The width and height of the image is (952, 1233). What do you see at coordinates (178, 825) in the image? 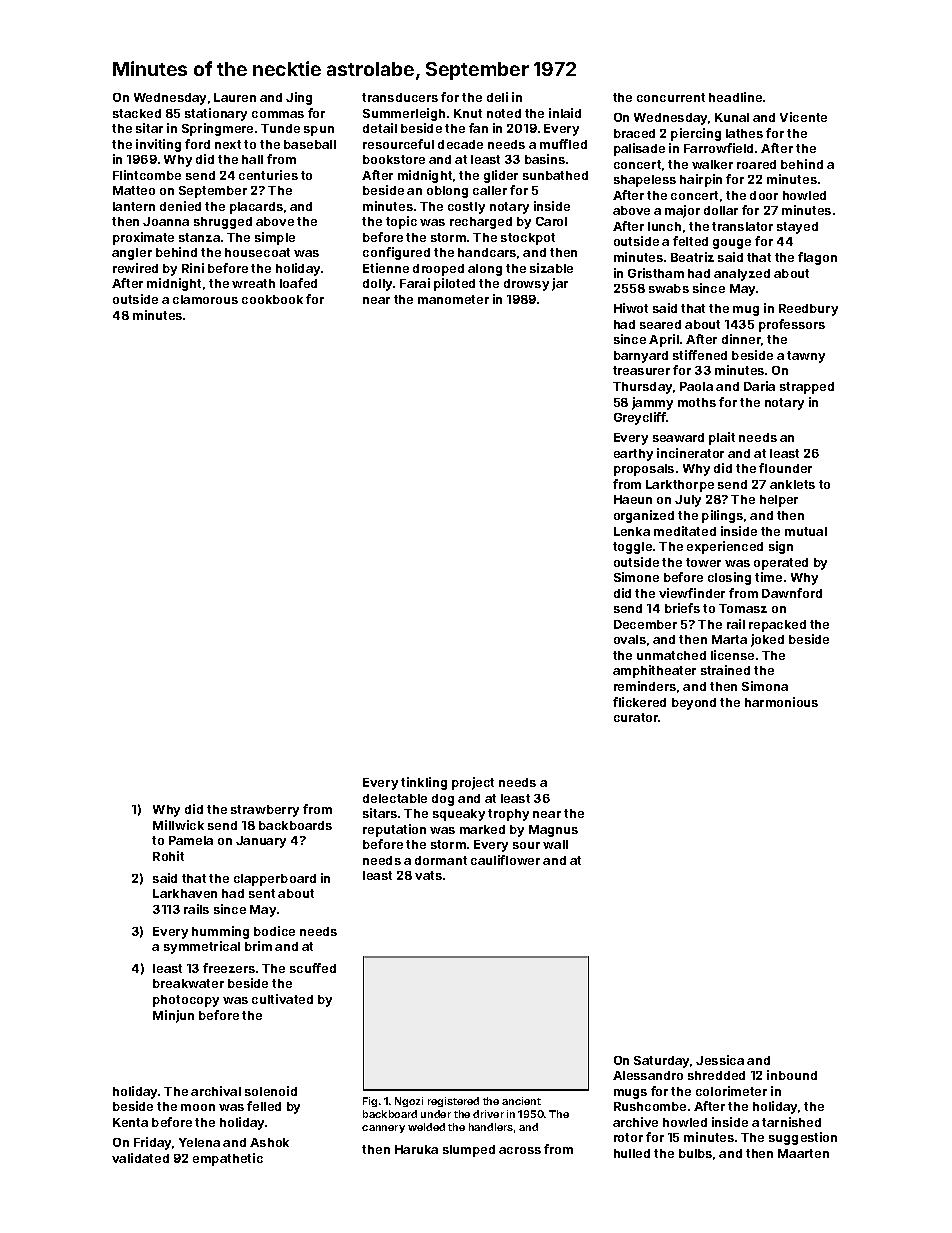
I see `Millwick` at bounding box center [178, 825].
